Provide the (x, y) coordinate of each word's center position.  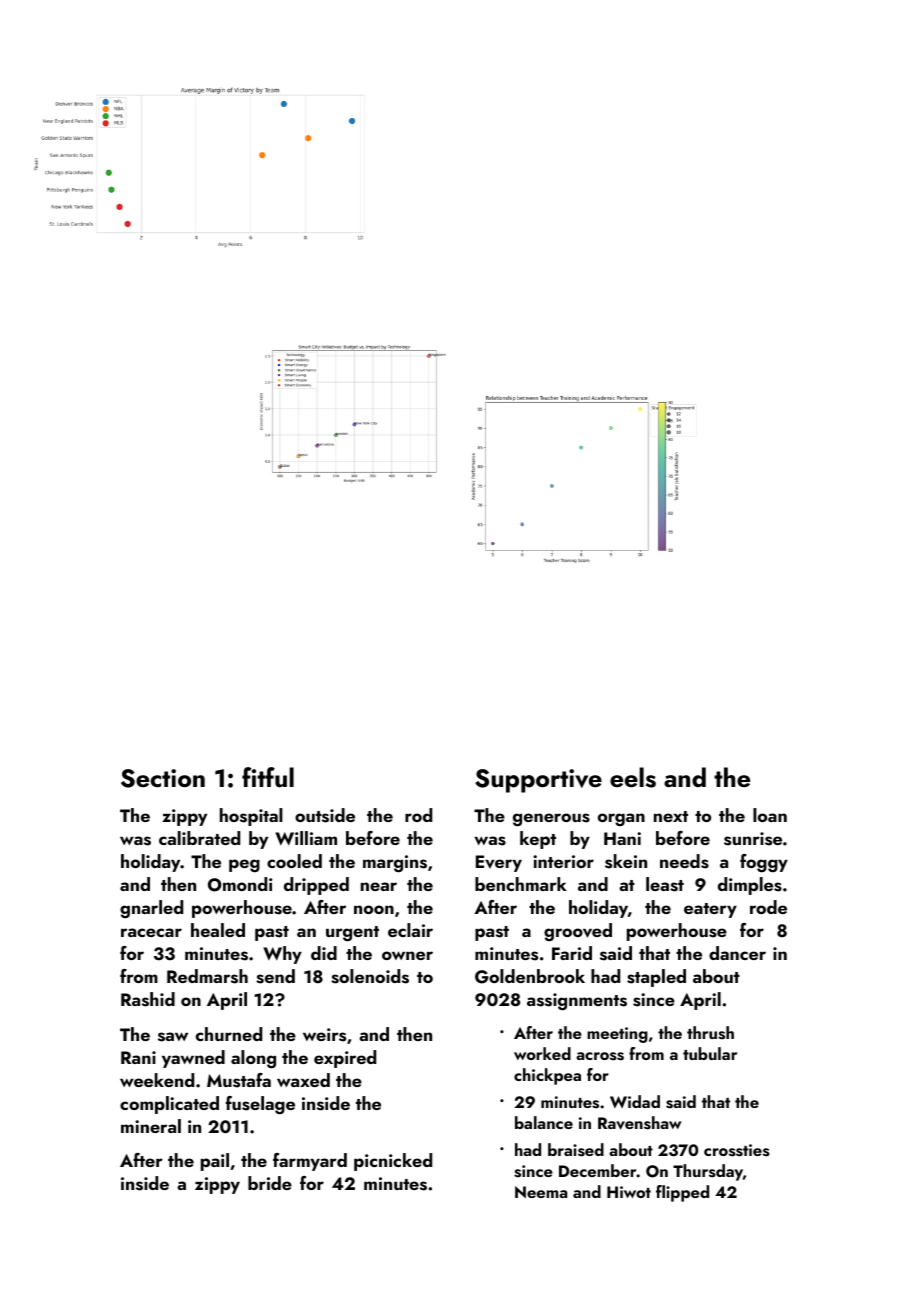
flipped (682, 1193)
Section (163, 778)
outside (325, 815)
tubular (710, 1053)
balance (544, 1122)
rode (768, 907)
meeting (617, 1035)
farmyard (310, 1162)
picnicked (393, 1162)
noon (374, 909)
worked (542, 1053)
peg (244, 866)
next (671, 816)
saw (173, 1037)
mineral (151, 1126)
